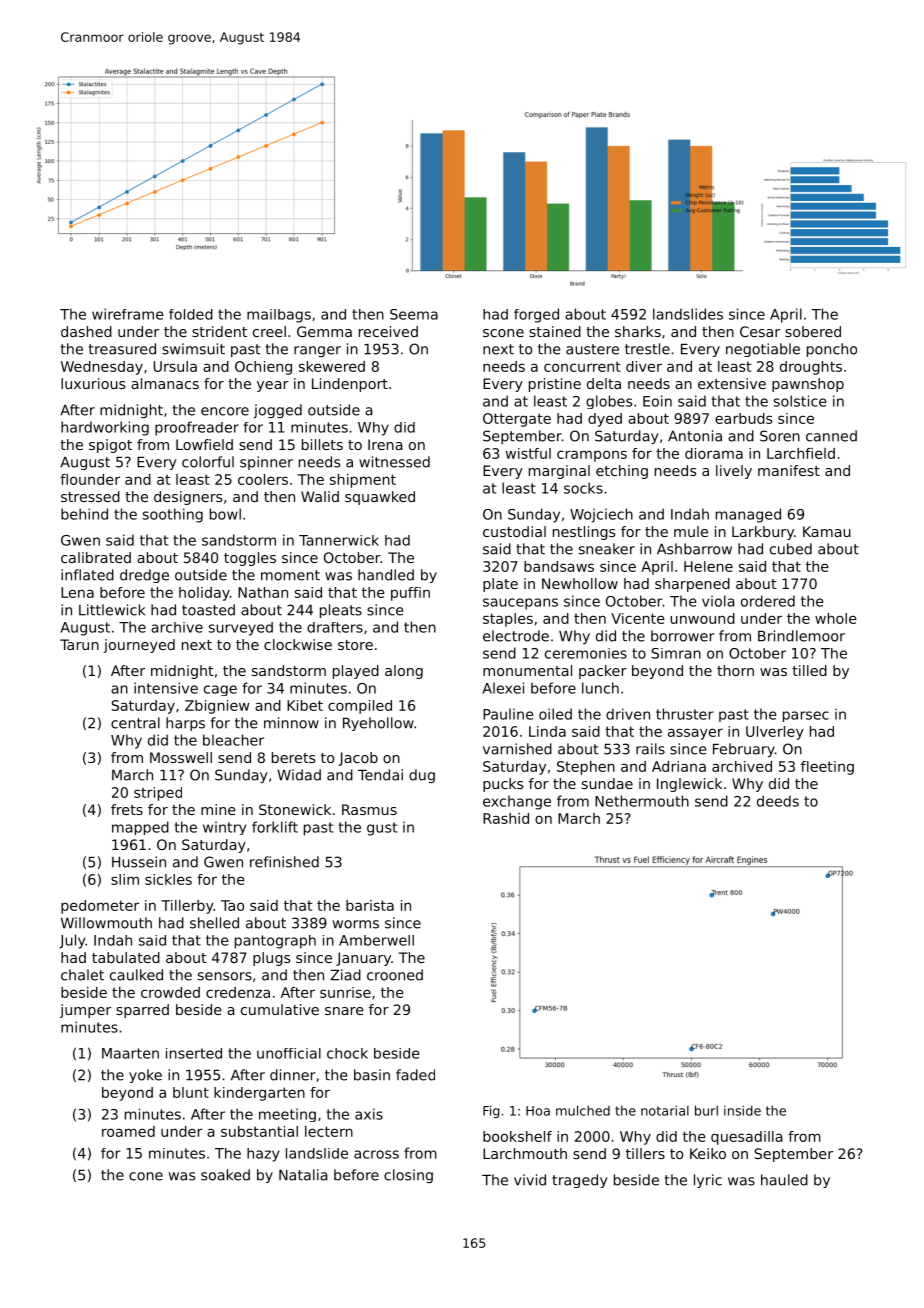 This document has width=924, height=1308. Describe the element at coordinates (559, 472) in the document. I see `marginal` at that location.
